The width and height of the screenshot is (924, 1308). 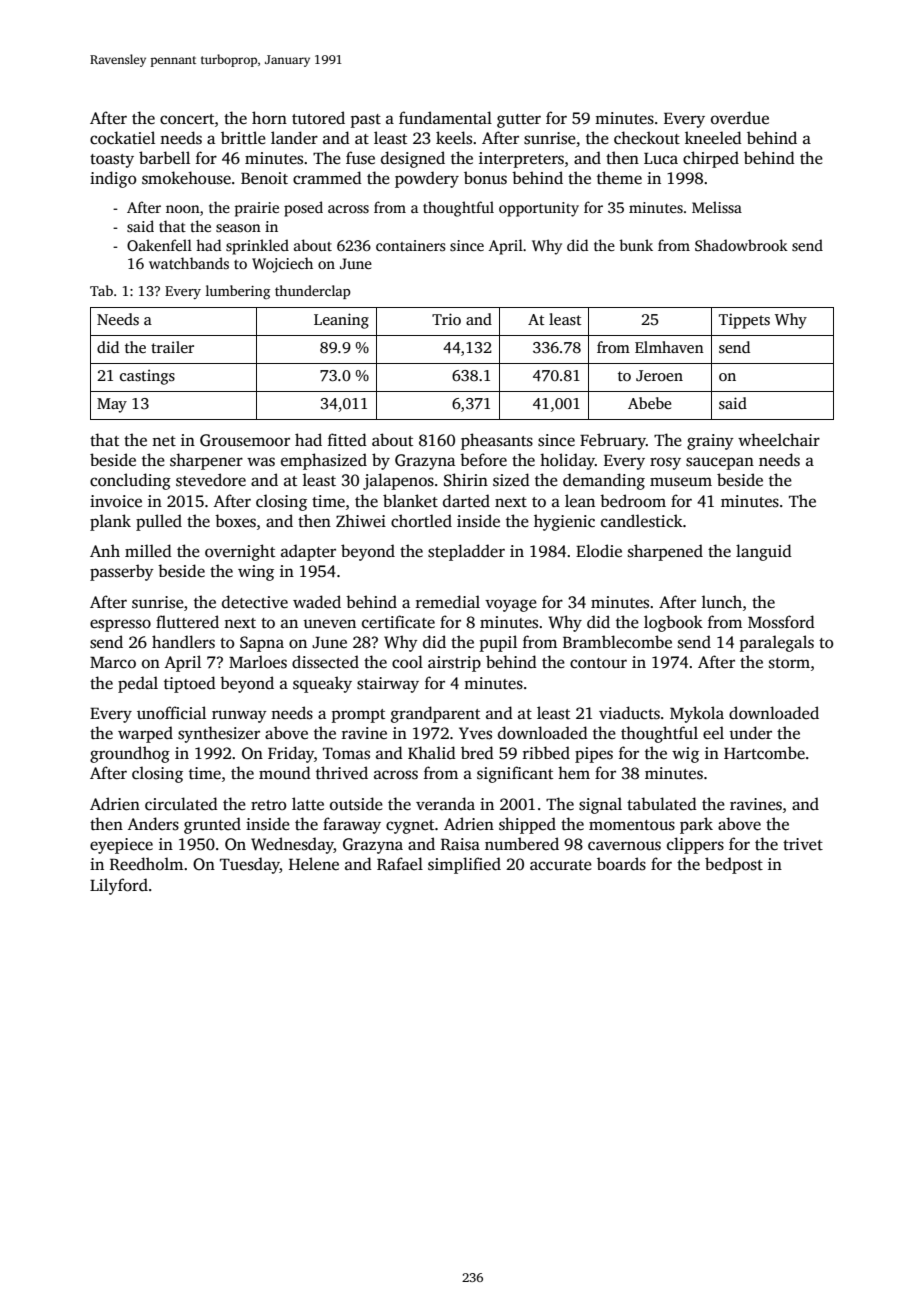 What do you see at coordinates (358, 716) in the screenshot?
I see `prompt` at bounding box center [358, 716].
